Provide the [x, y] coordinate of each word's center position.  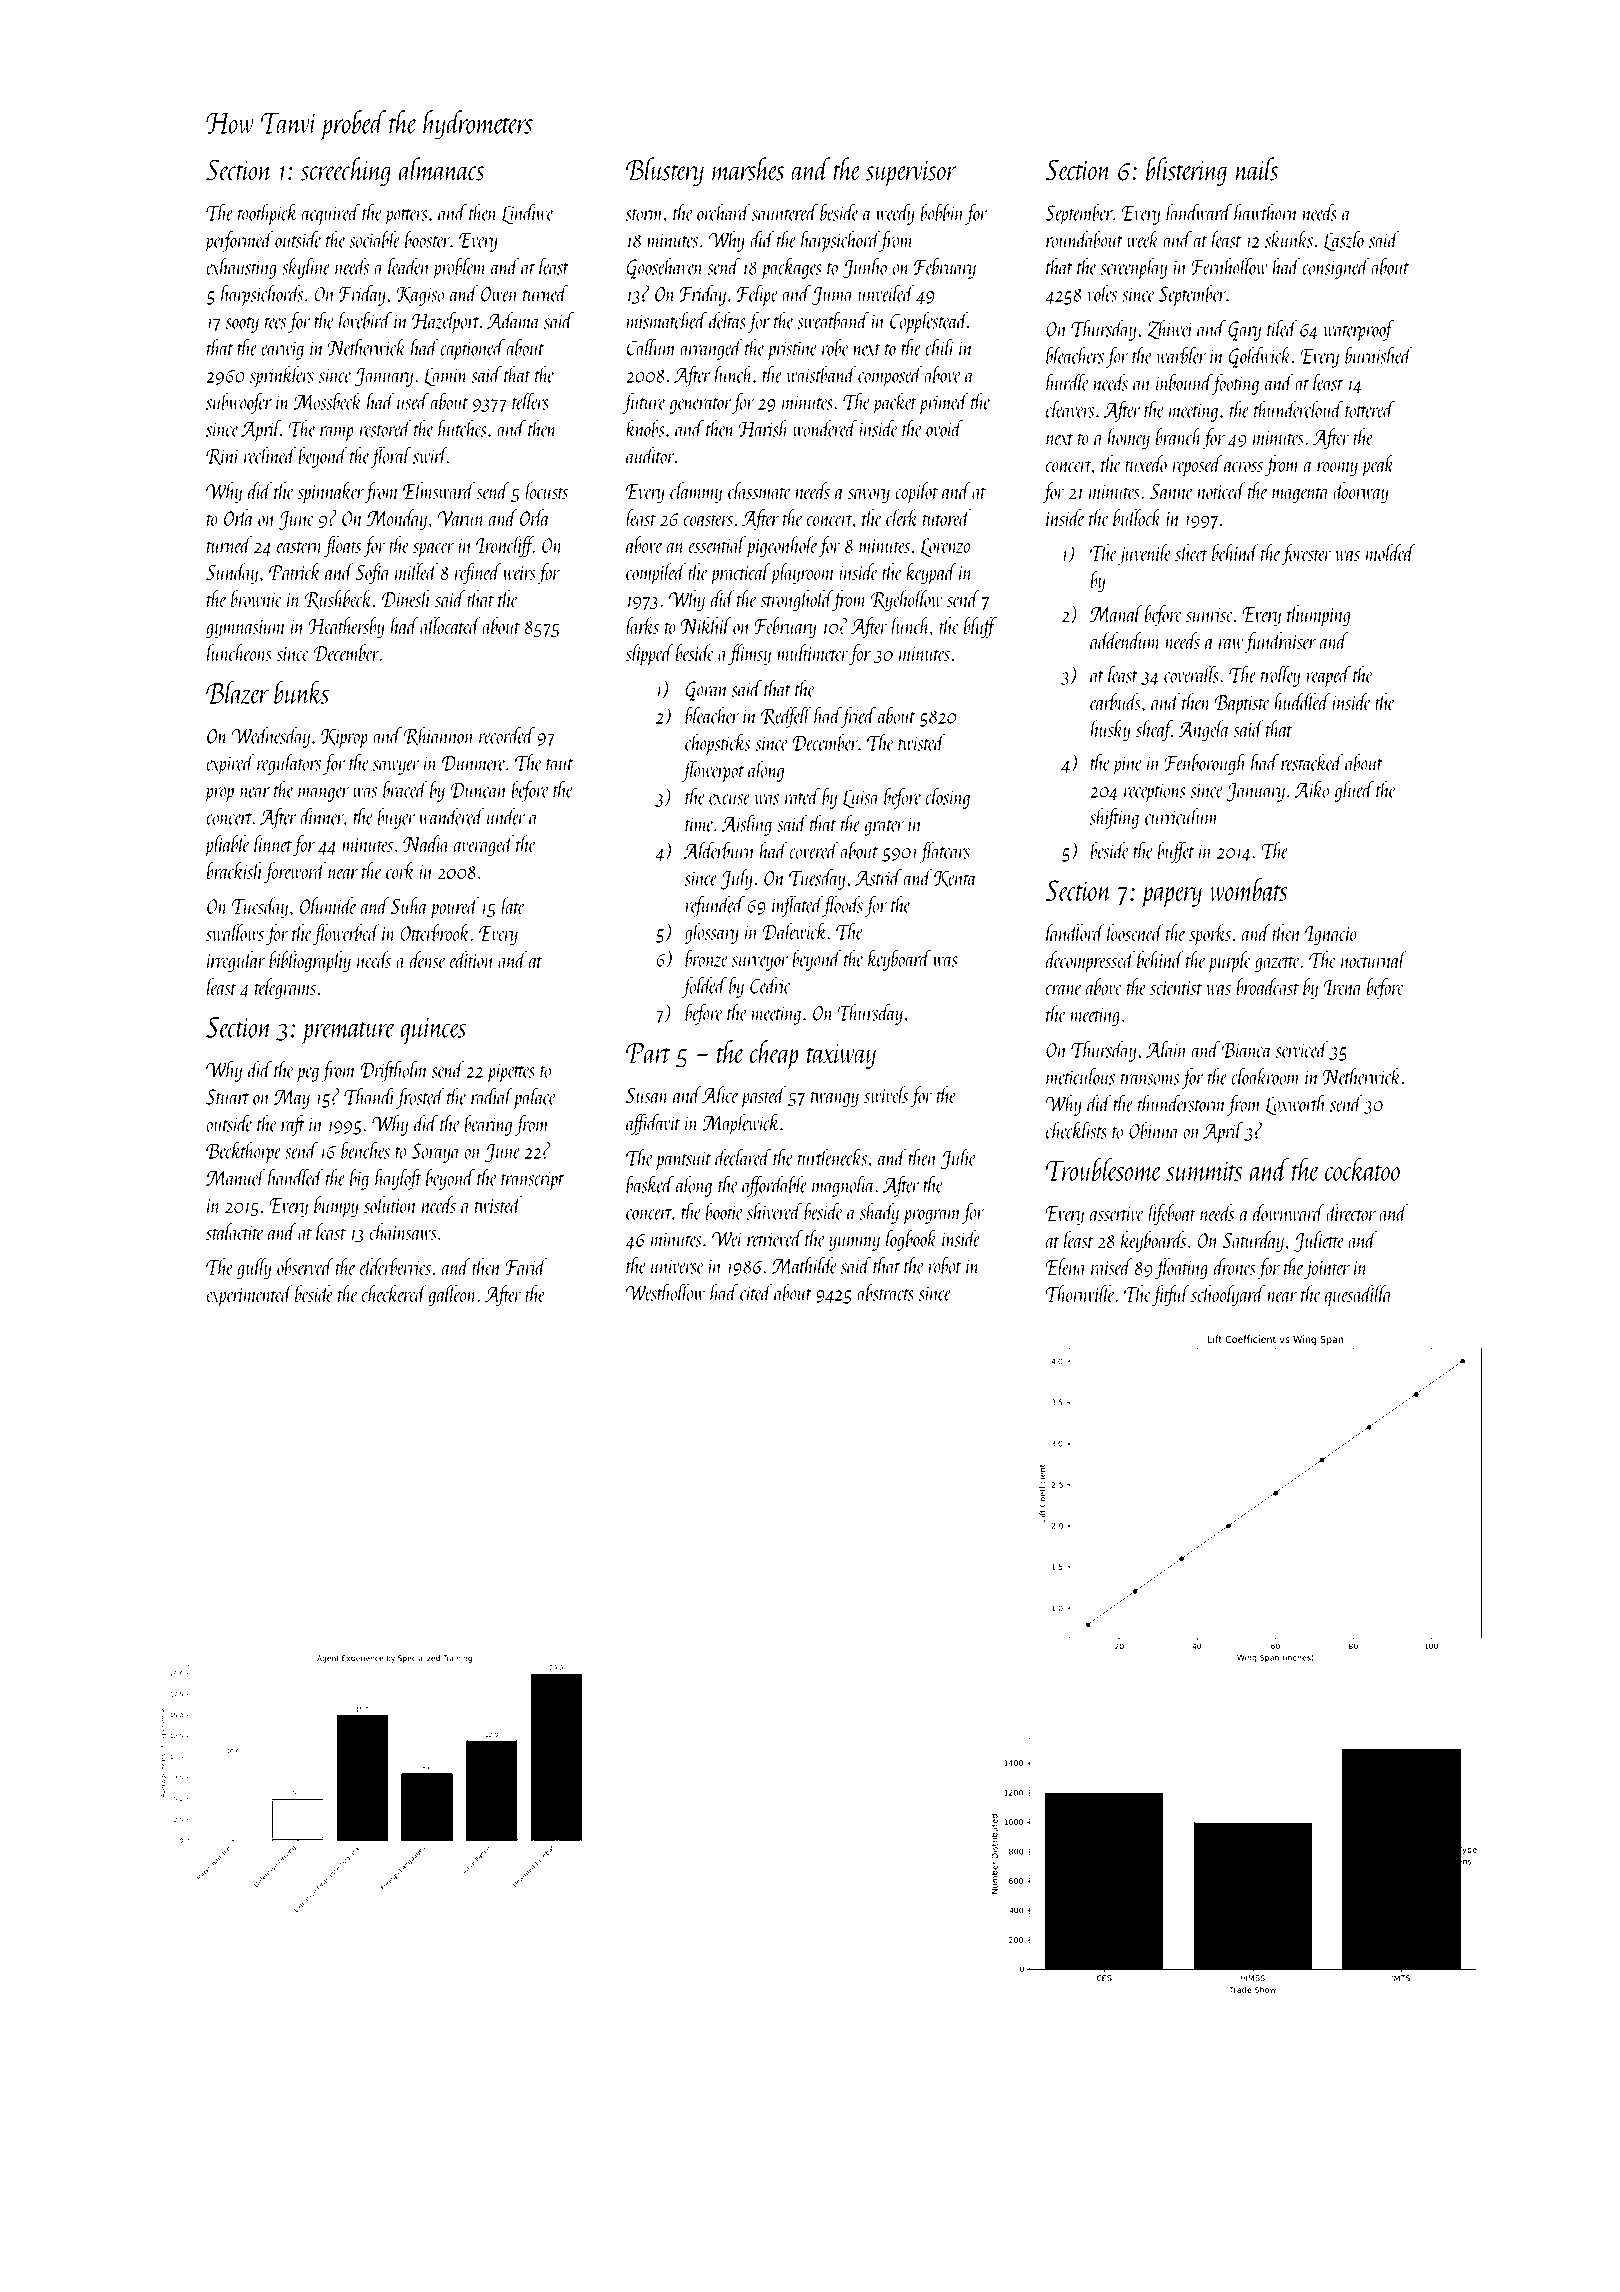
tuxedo [1146, 463]
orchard [723, 212]
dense [428, 959]
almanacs [441, 169]
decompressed [1090, 962]
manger [323, 794]
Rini [223, 457]
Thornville [1080, 1293]
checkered [394, 1293]
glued [1354, 791]
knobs [645, 428]
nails [1257, 169]
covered [814, 850]
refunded [715, 906]
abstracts [885, 1292]
